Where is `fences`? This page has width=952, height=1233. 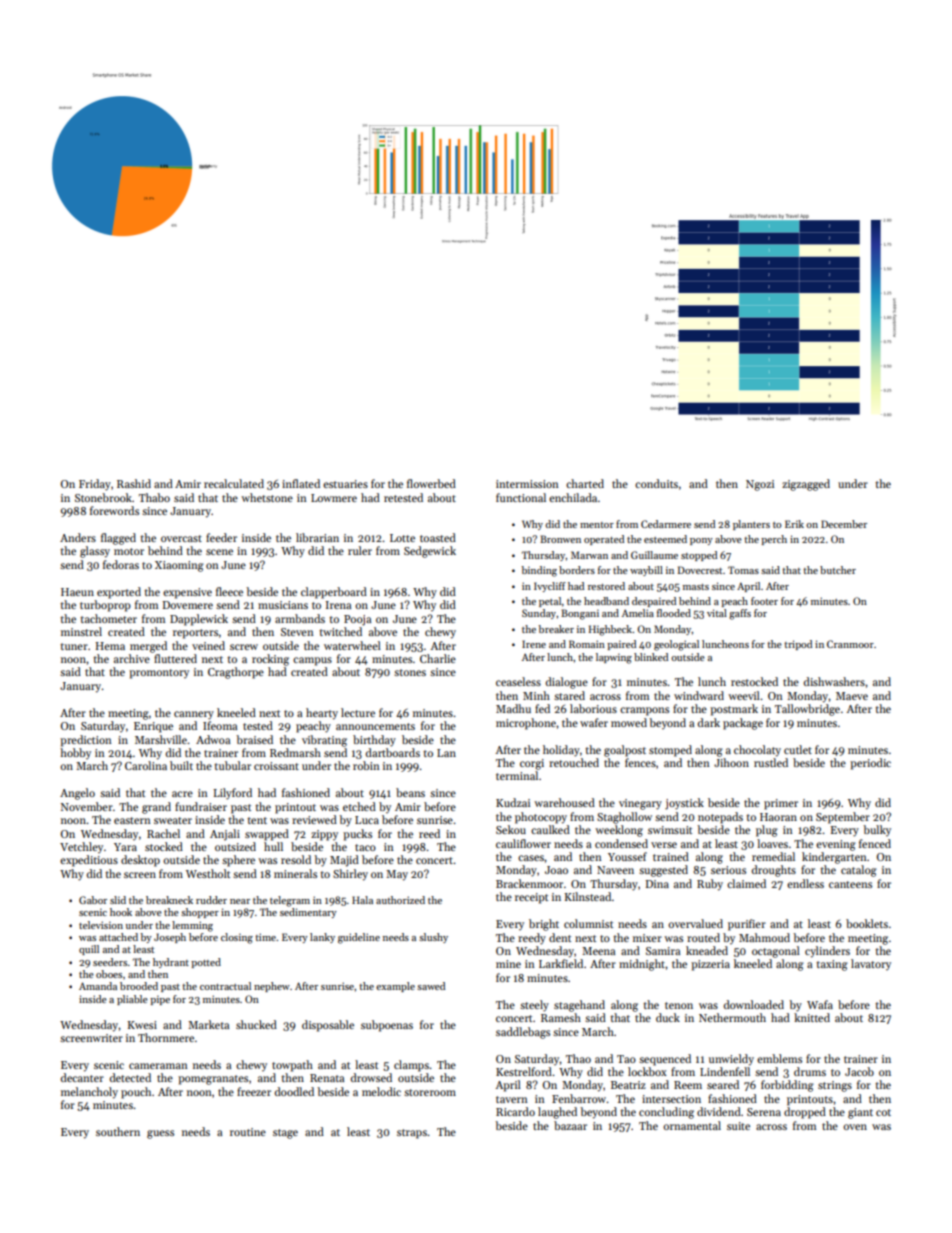
fences is located at coordinates (640, 762).
